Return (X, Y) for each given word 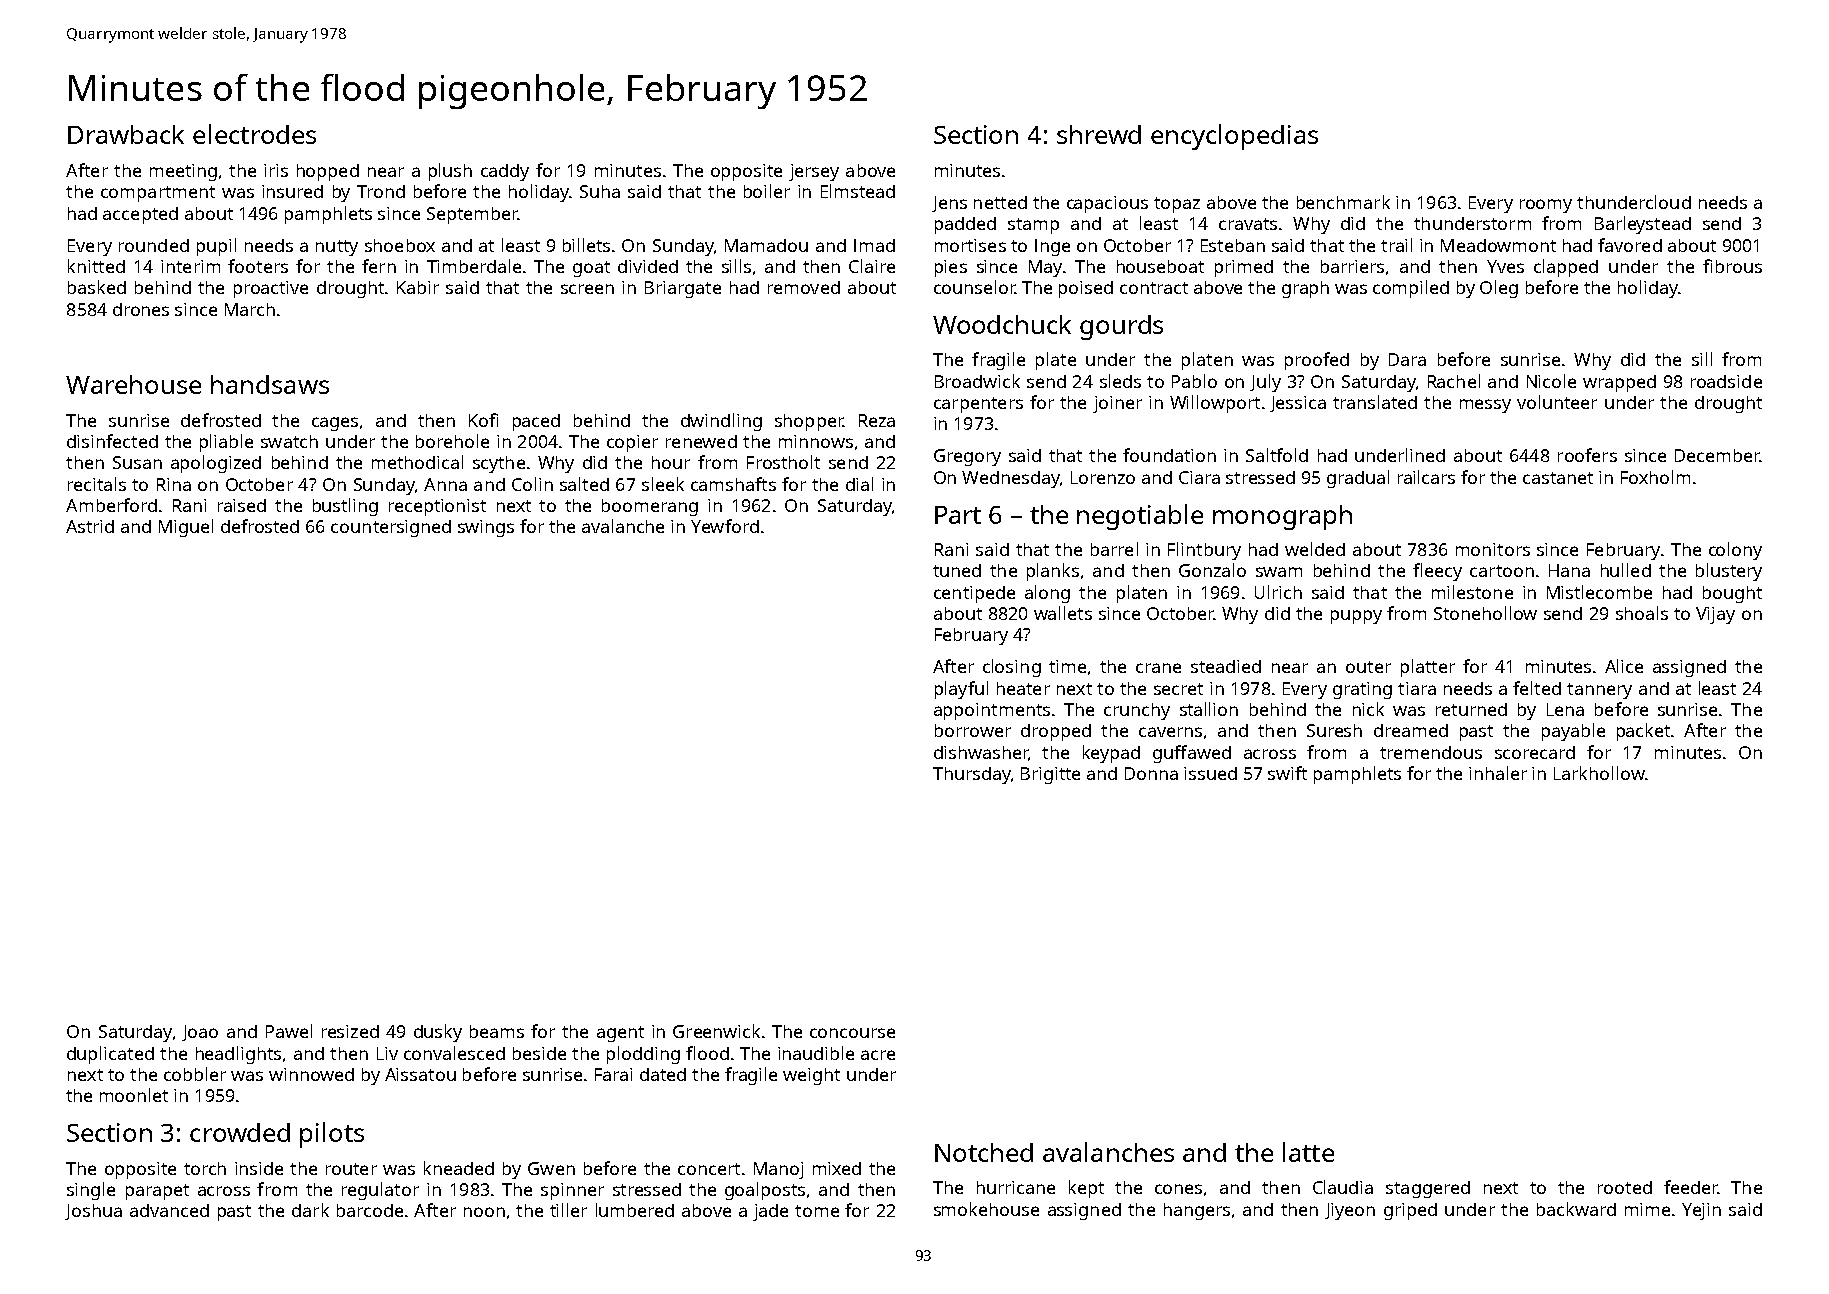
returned (1471, 709)
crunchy (1137, 711)
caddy (505, 172)
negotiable (1140, 517)
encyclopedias (1234, 137)
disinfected (112, 441)
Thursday (972, 775)
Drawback (126, 134)
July (1265, 383)
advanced (169, 1210)
